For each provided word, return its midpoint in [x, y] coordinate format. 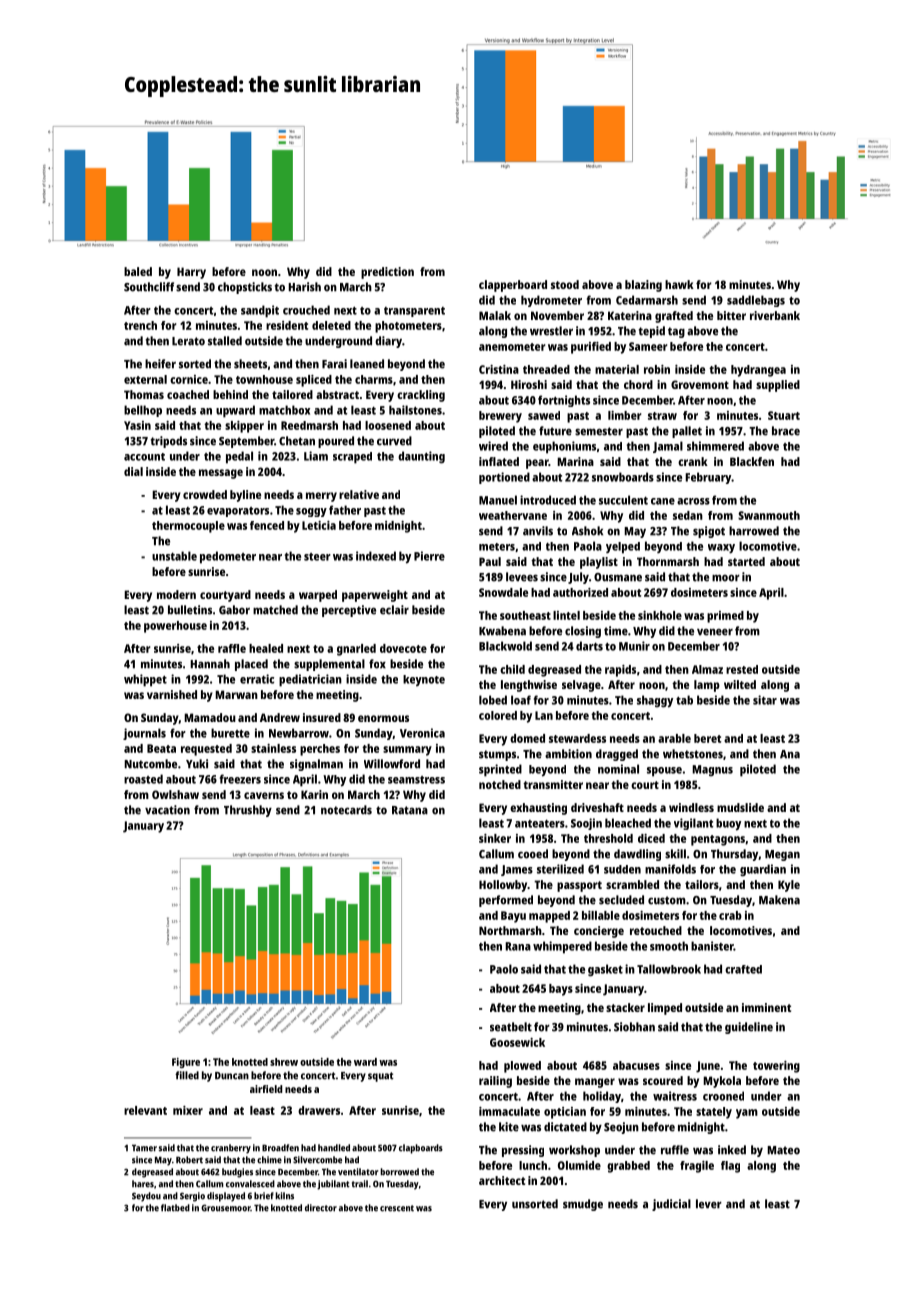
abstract [337, 394]
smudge [583, 1205]
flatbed [175, 1208]
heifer [160, 364]
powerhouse [175, 627]
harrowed [754, 531]
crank [693, 461]
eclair [394, 610]
